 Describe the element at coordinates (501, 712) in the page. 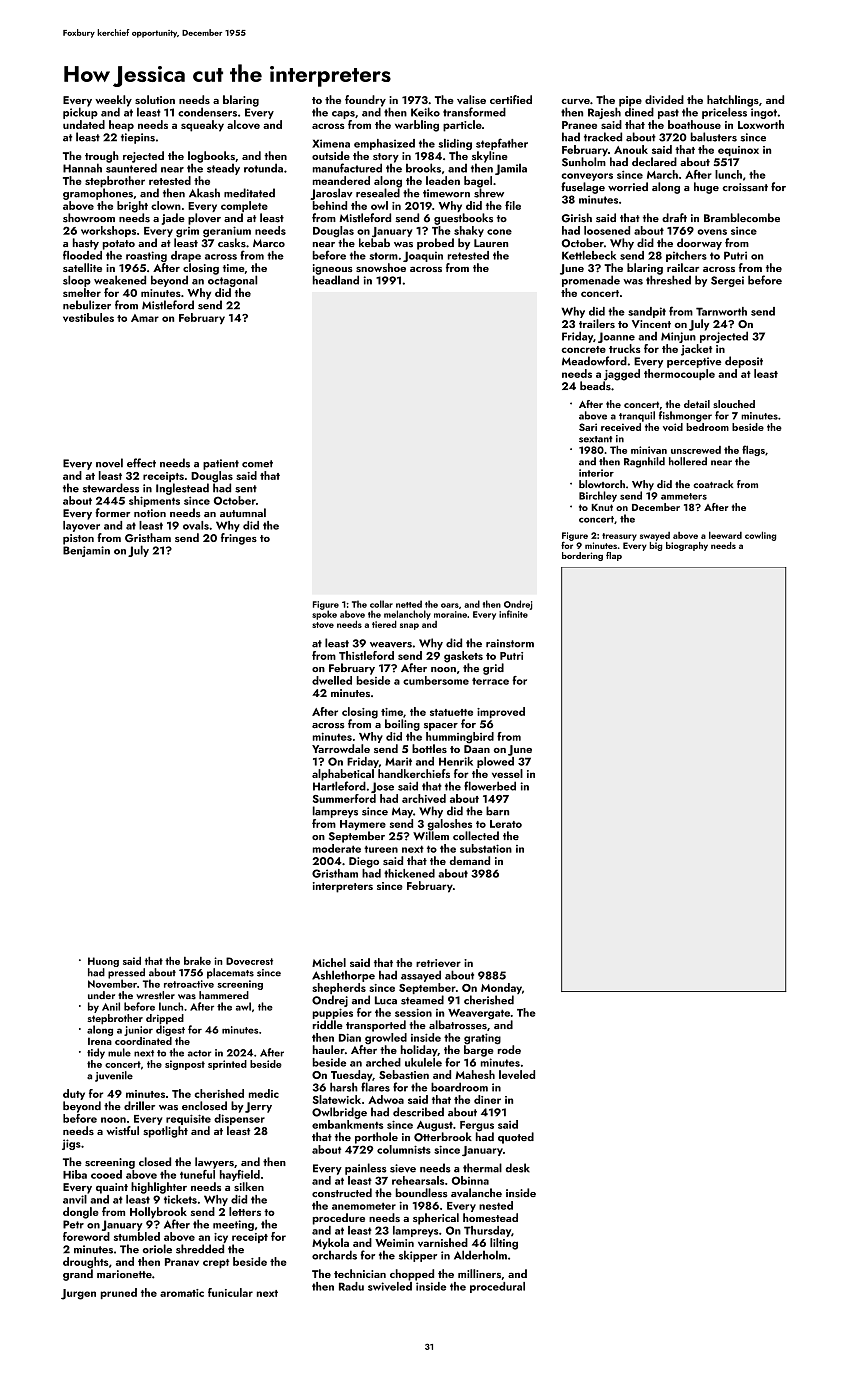

I see `improved` at that location.
